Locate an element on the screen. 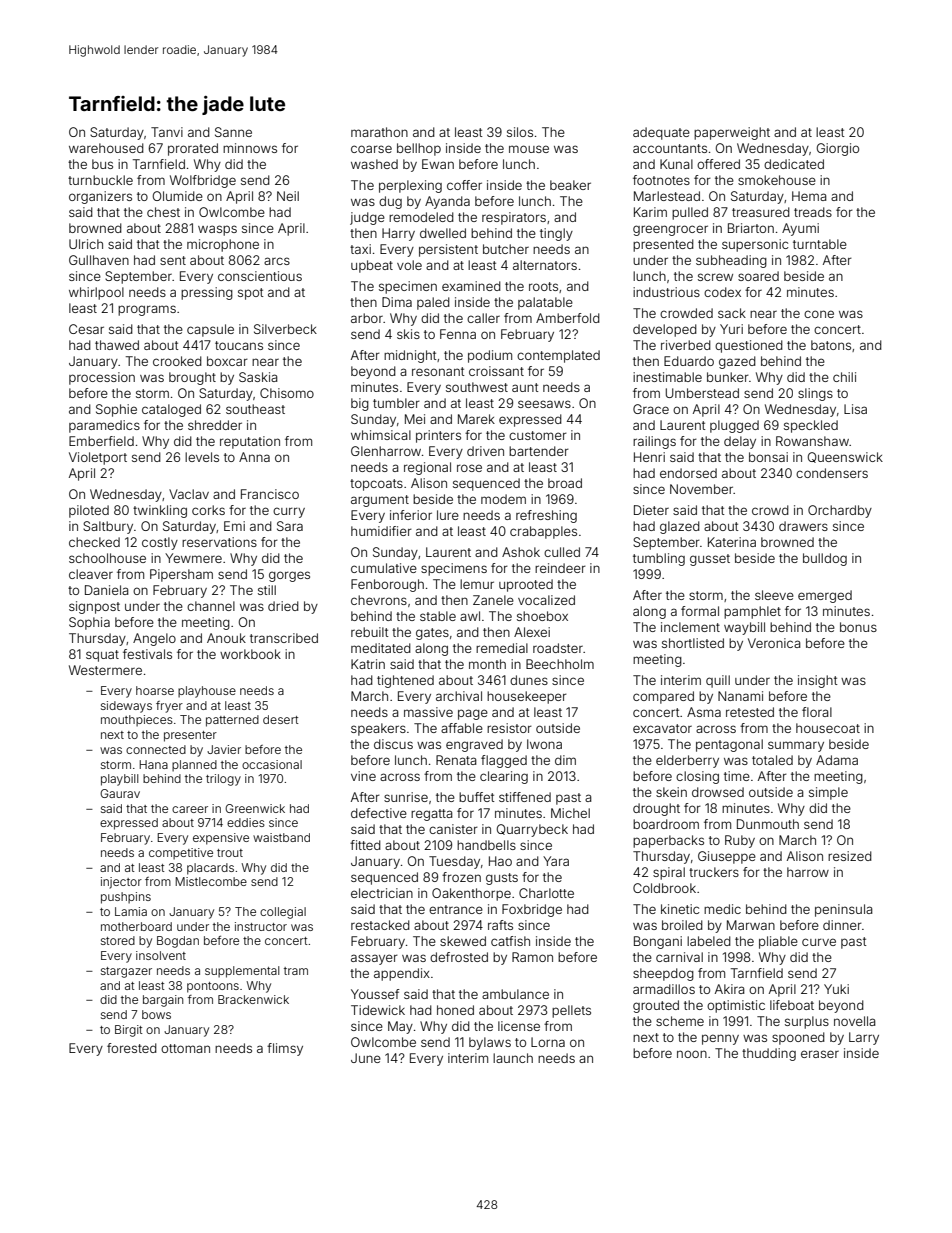  June is located at coordinates (366, 1058).
